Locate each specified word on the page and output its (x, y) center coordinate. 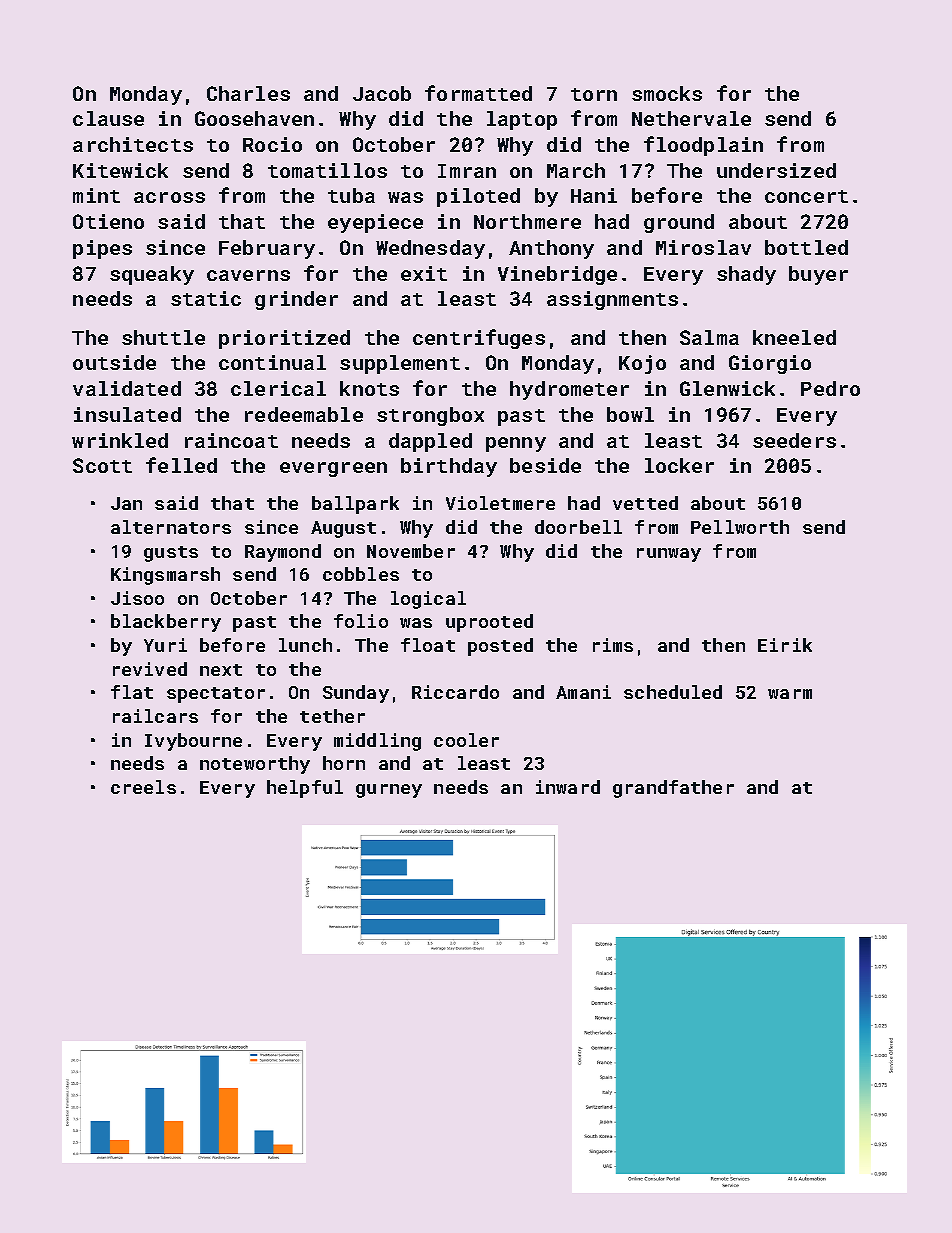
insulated (127, 414)
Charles (248, 93)
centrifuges (479, 339)
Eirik (785, 645)
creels (143, 787)
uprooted (489, 623)
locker (679, 465)
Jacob (382, 93)
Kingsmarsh (165, 576)
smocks (667, 93)
